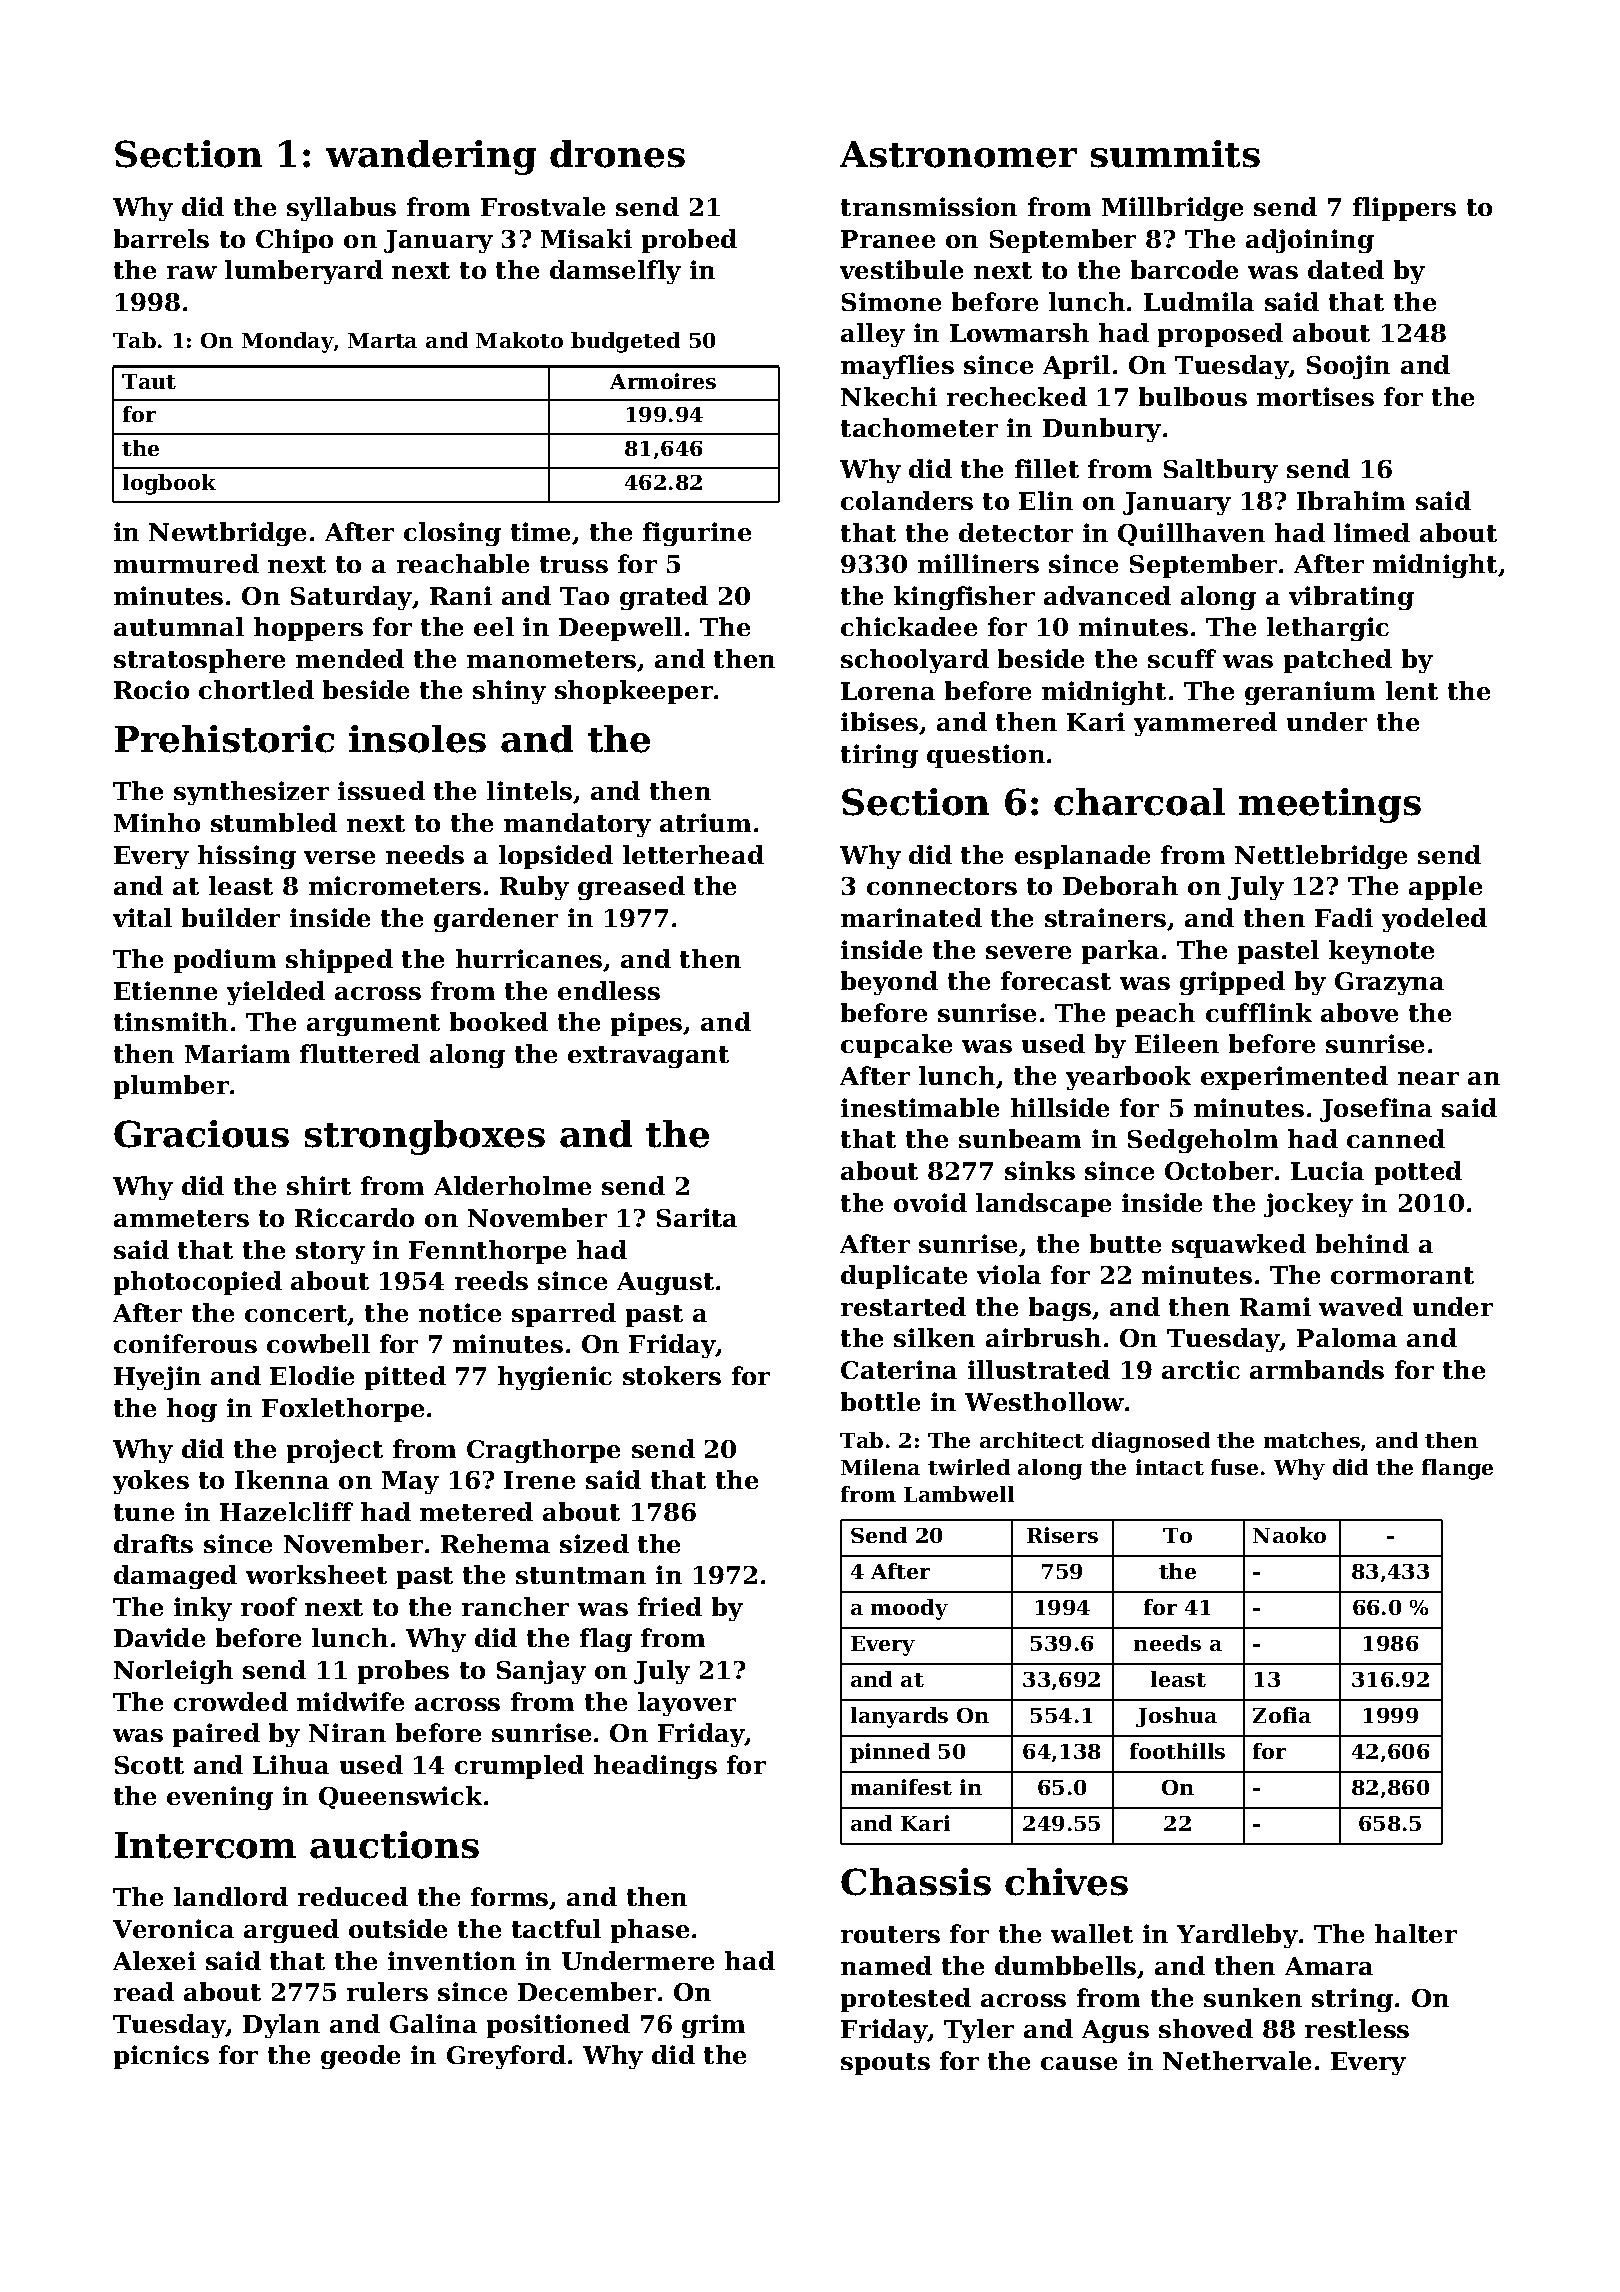  Describe the element at coordinates (888, 691) in the document. I see `Lorena` at that location.
